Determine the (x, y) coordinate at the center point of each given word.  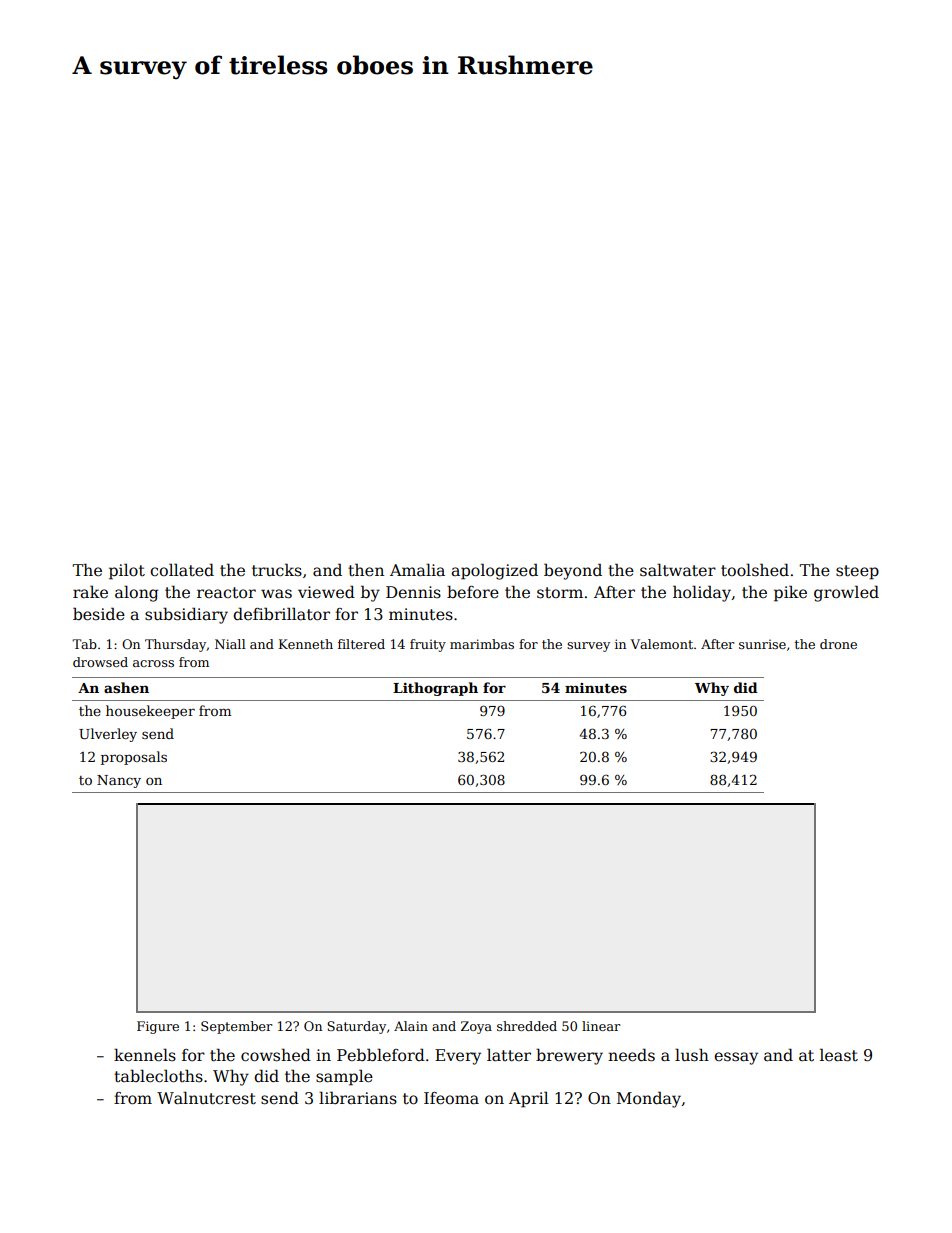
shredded (527, 1026)
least (839, 1055)
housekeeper (150, 712)
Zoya (476, 1027)
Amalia (417, 569)
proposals (134, 758)
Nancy (119, 781)
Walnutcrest (206, 1098)
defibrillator (281, 614)
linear (601, 1026)
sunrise (762, 644)
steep (857, 572)
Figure (158, 1027)
